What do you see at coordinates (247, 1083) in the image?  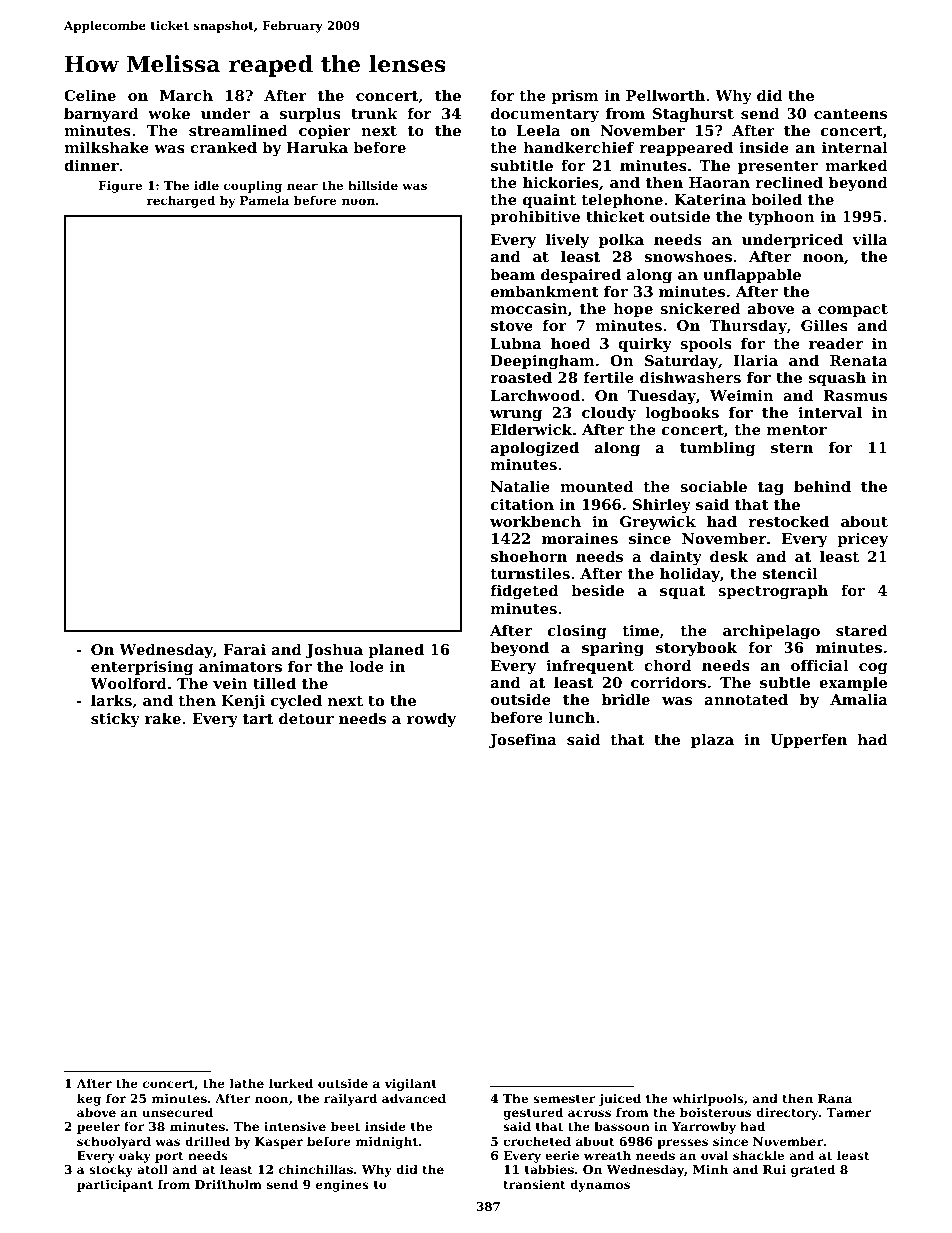 I see `lathe` at bounding box center [247, 1083].
